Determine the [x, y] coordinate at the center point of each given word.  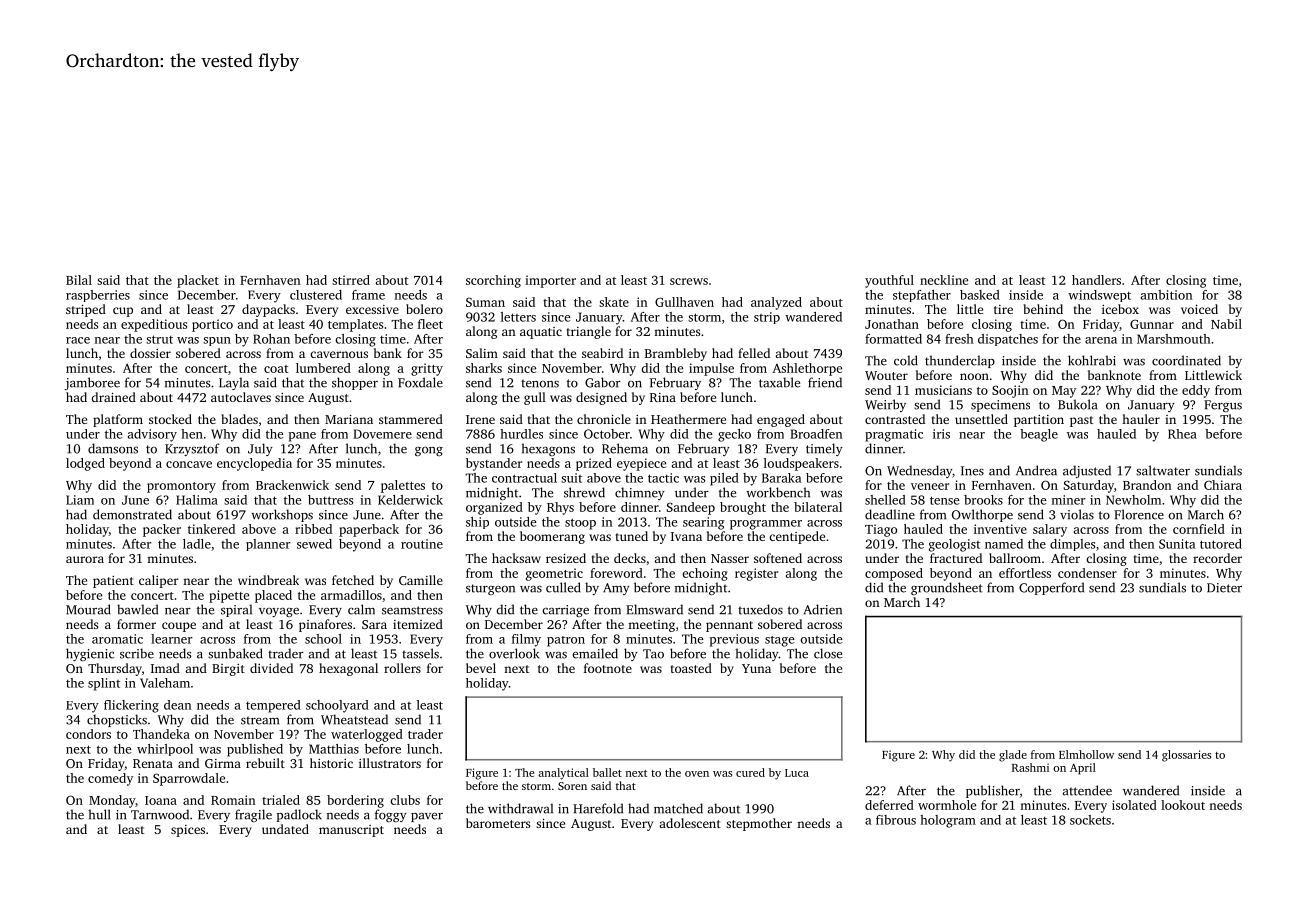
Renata [153, 763]
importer [550, 281]
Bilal [79, 280]
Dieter [1224, 588]
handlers [1096, 280]
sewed [314, 544]
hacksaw [516, 558]
